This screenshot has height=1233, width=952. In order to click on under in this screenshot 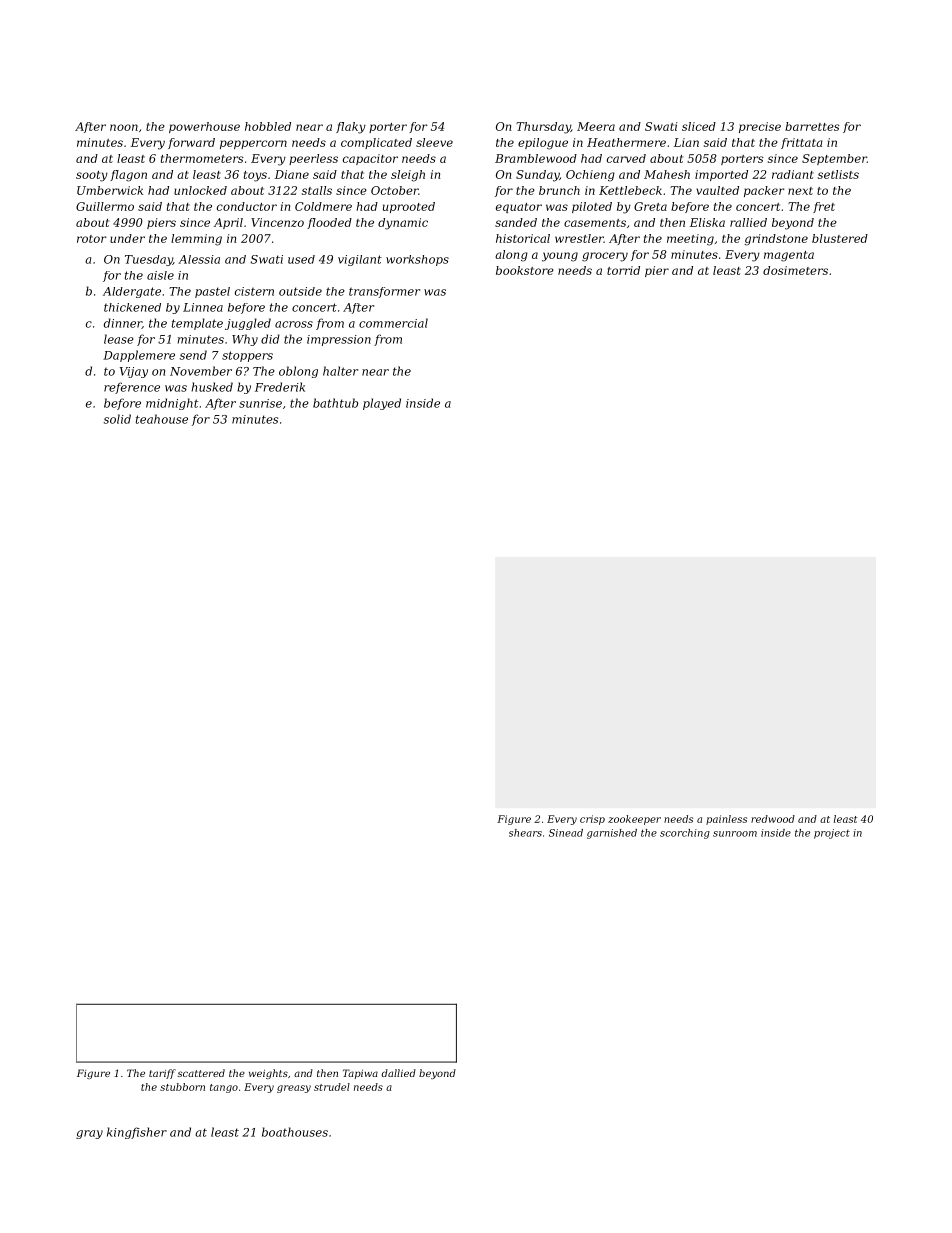, I will do `click(127, 238)`.
